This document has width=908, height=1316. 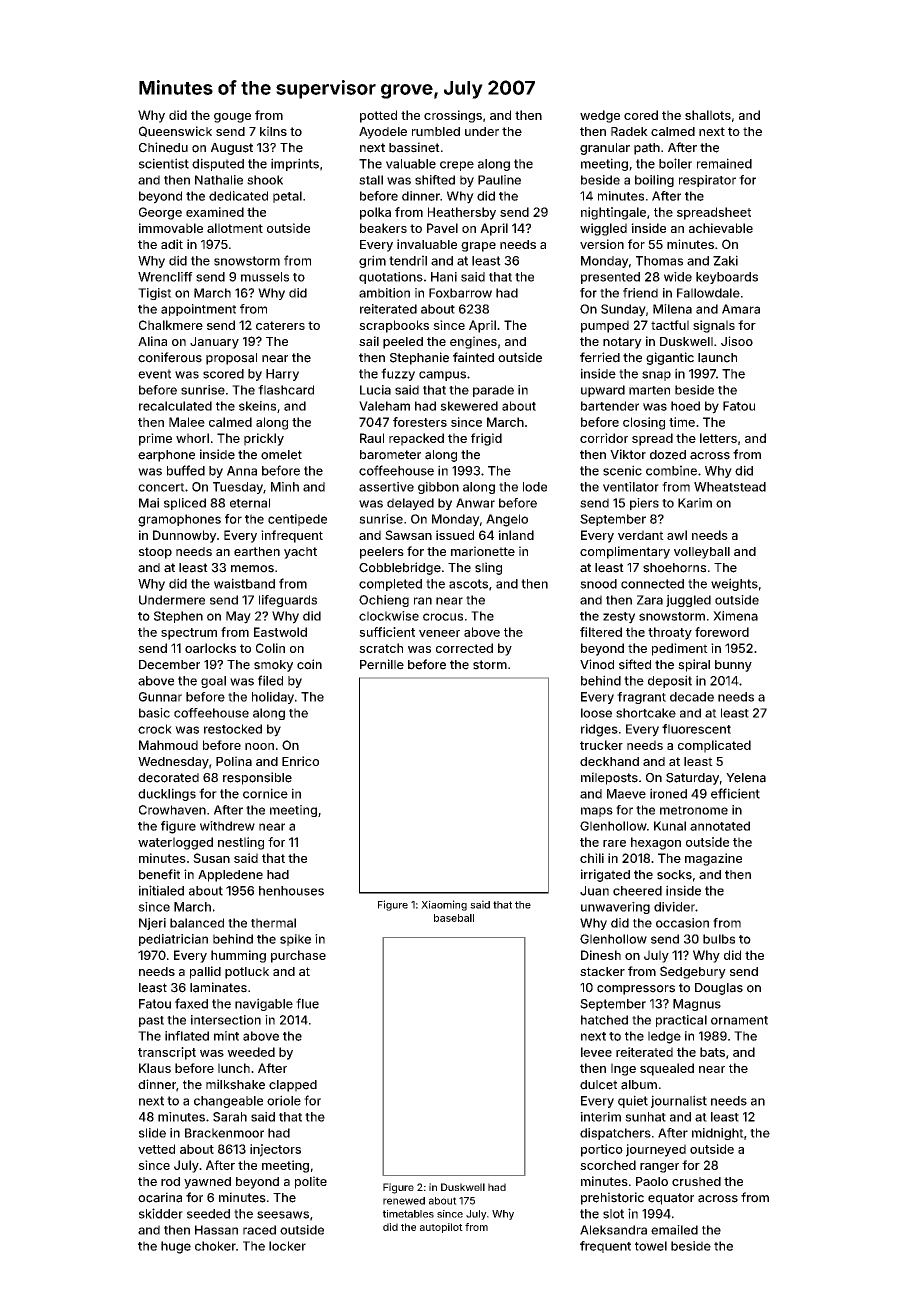 What do you see at coordinates (382, 664) in the document?
I see `Pernille` at bounding box center [382, 664].
